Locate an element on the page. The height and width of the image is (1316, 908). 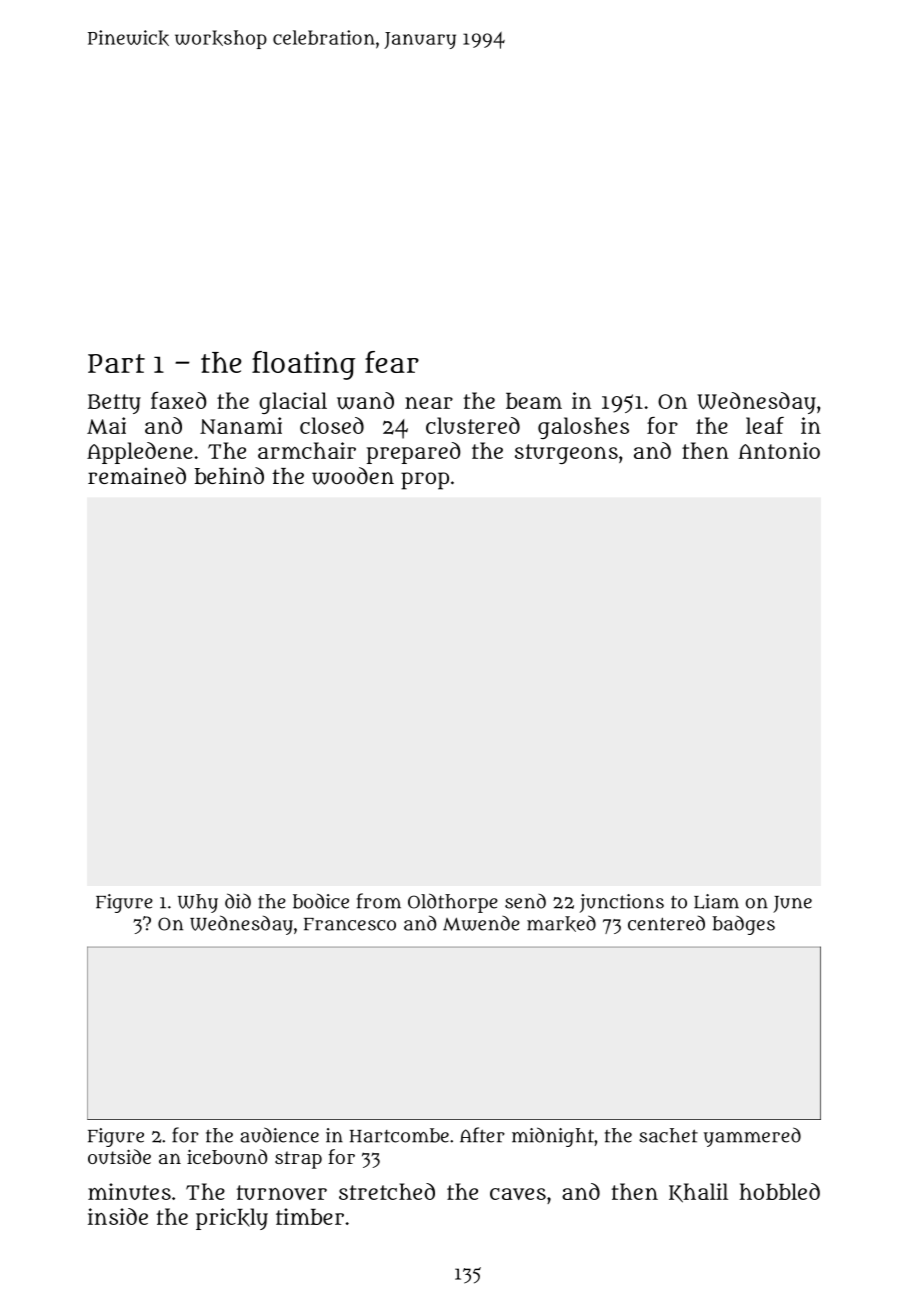
clustered is located at coordinates (473, 425).
